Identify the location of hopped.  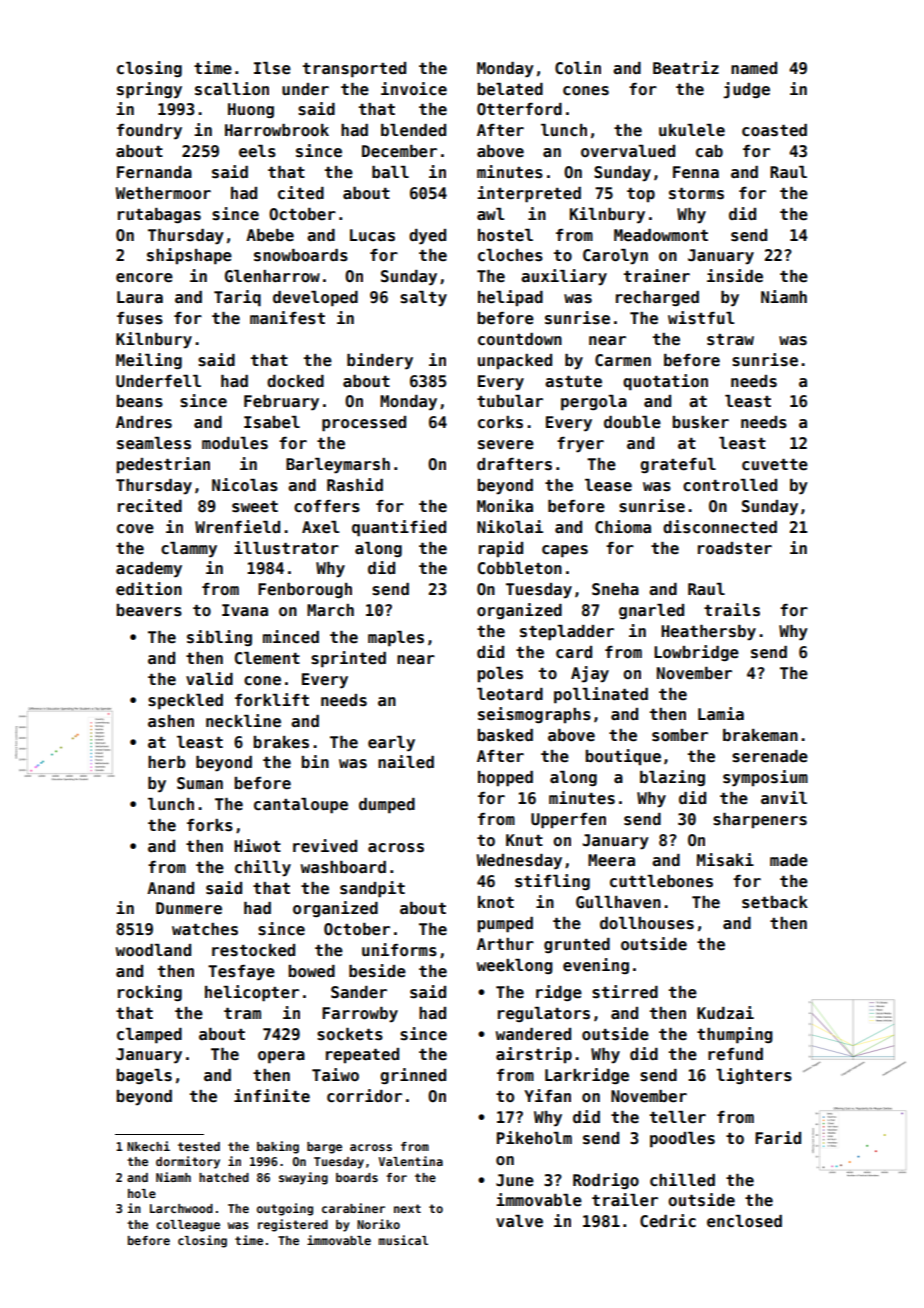
(505, 779).
